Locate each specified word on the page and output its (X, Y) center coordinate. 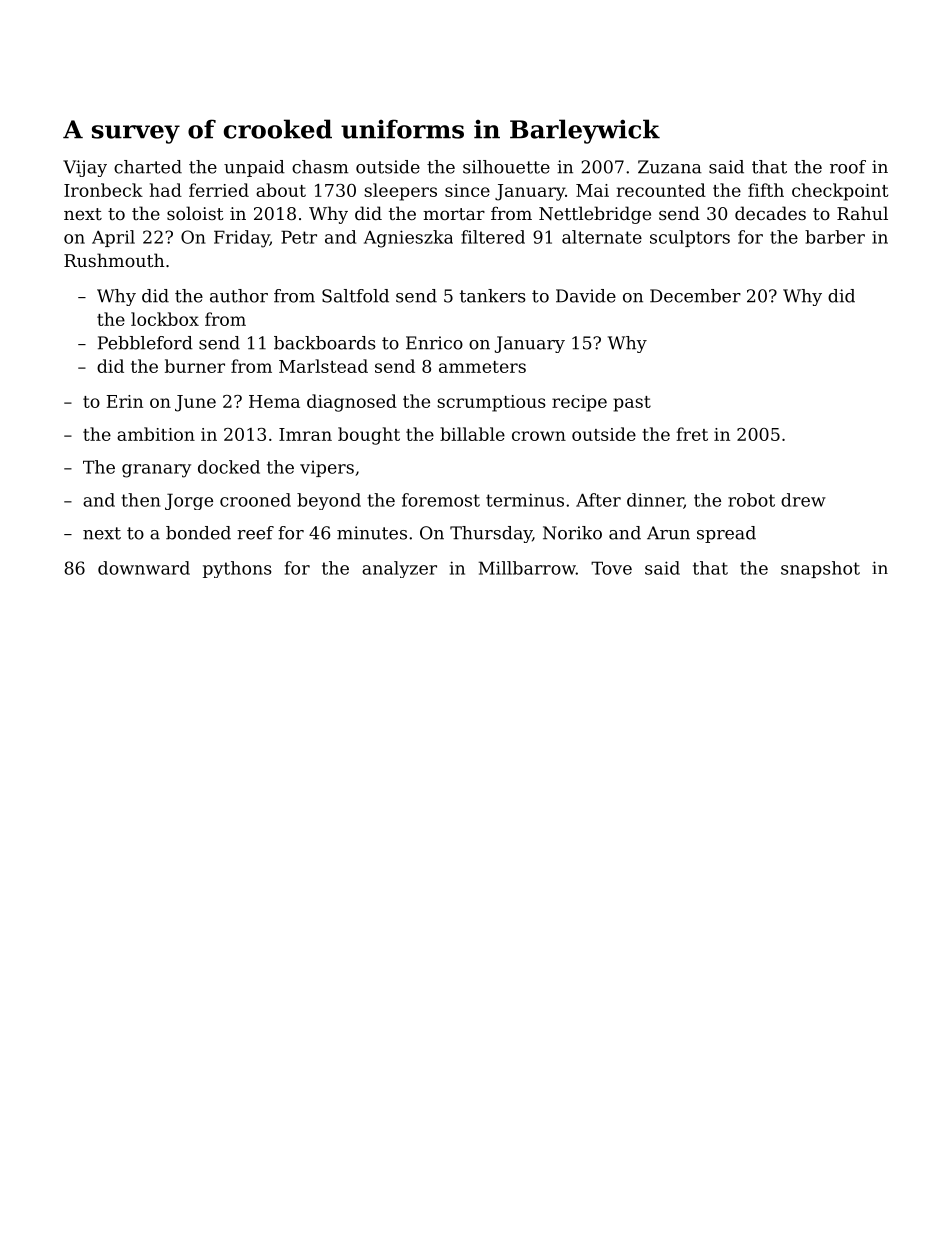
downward (144, 568)
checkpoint (840, 192)
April (113, 238)
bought (369, 436)
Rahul (862, 213)
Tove (611, 568)
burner (195, 366)
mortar (454, 214)
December (695, 296)
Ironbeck (103, 190)
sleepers (400, 192)
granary (156, 471)
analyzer (399, 569)
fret (692, 434)
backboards (325, 343)
